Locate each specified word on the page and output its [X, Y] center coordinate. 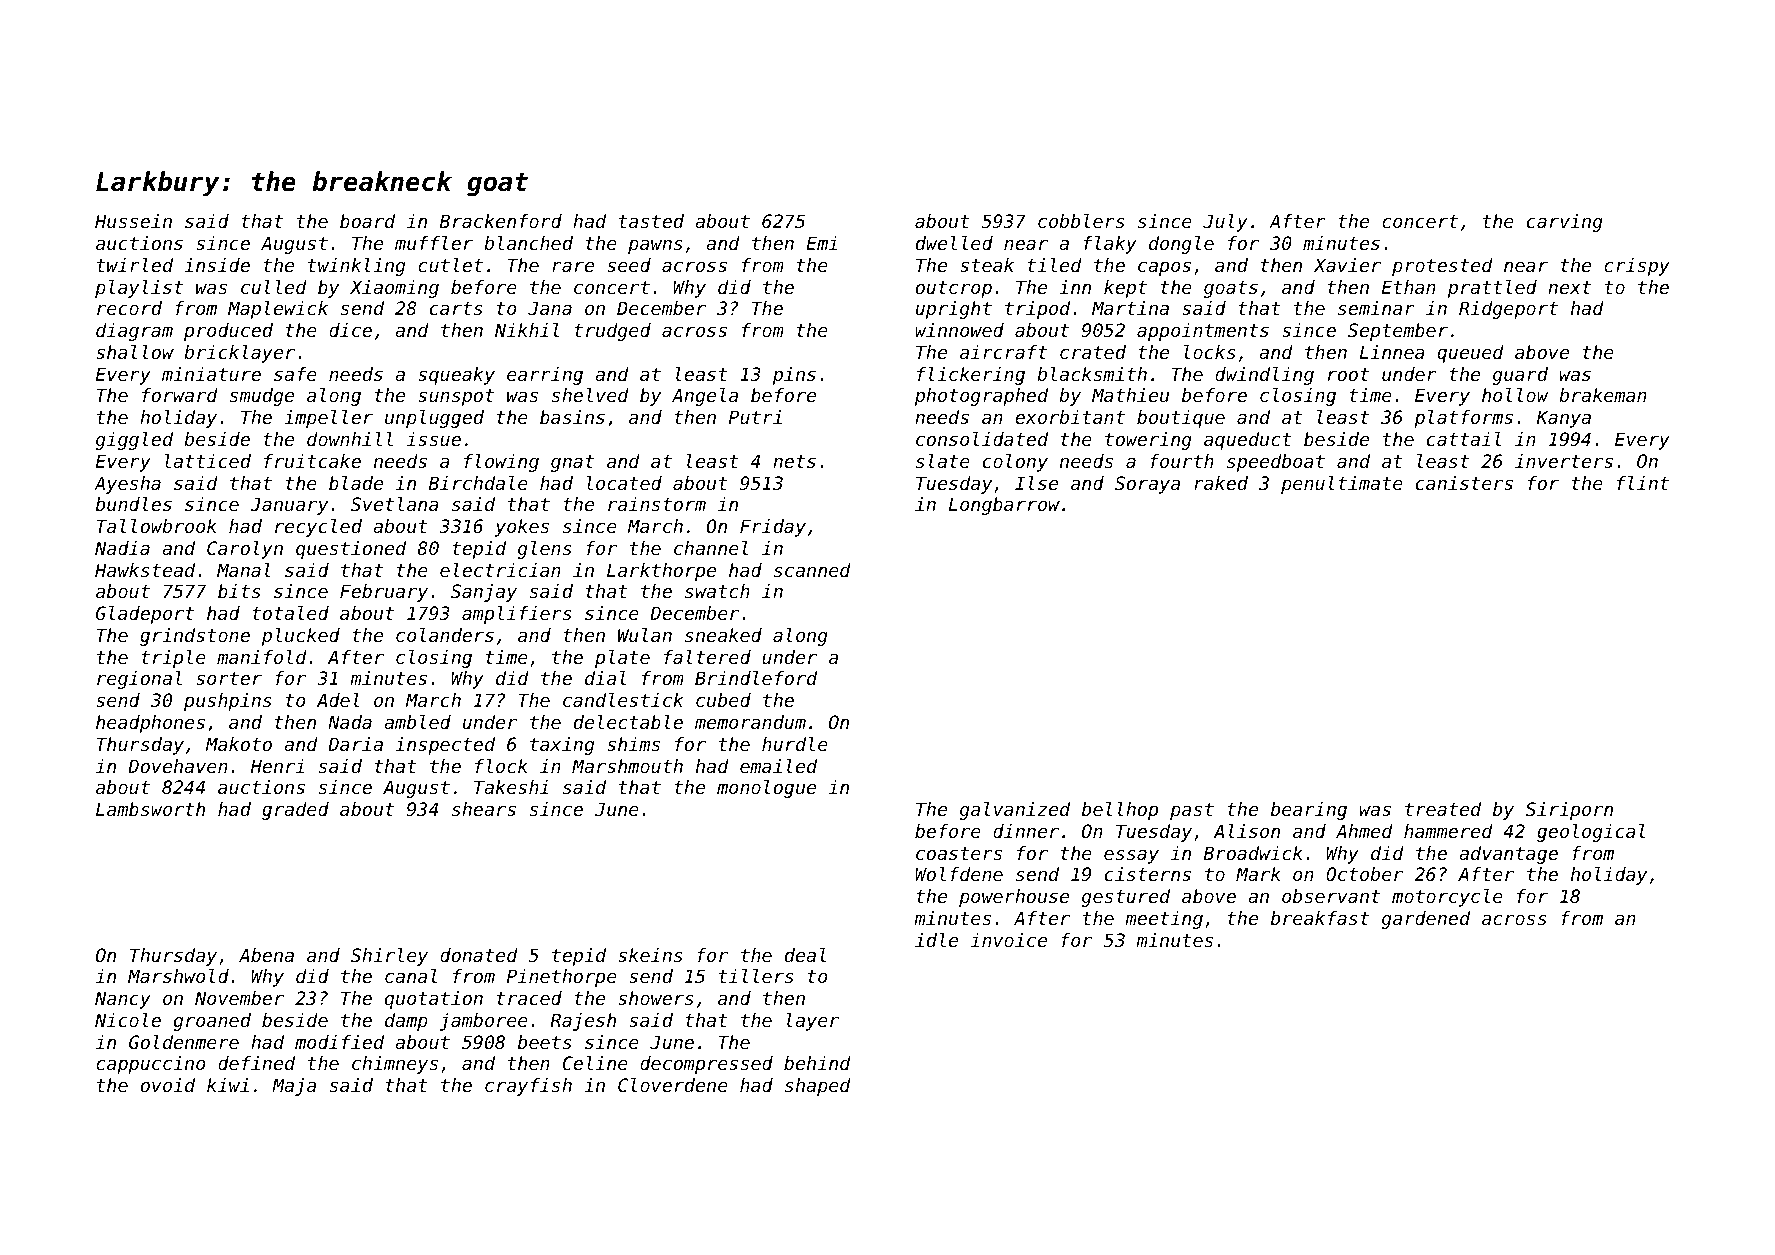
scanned [812, 570]
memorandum [750, 722]
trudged [612, 332]
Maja [294, 1087]
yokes [522, 528]
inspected [445, 746]
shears [484, 809]
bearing [1309, 811]
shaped [818, 1087]
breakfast [1320, 918]
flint [1643, 483]
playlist [139, 289]
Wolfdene [959, 874]
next [1569, 287]
